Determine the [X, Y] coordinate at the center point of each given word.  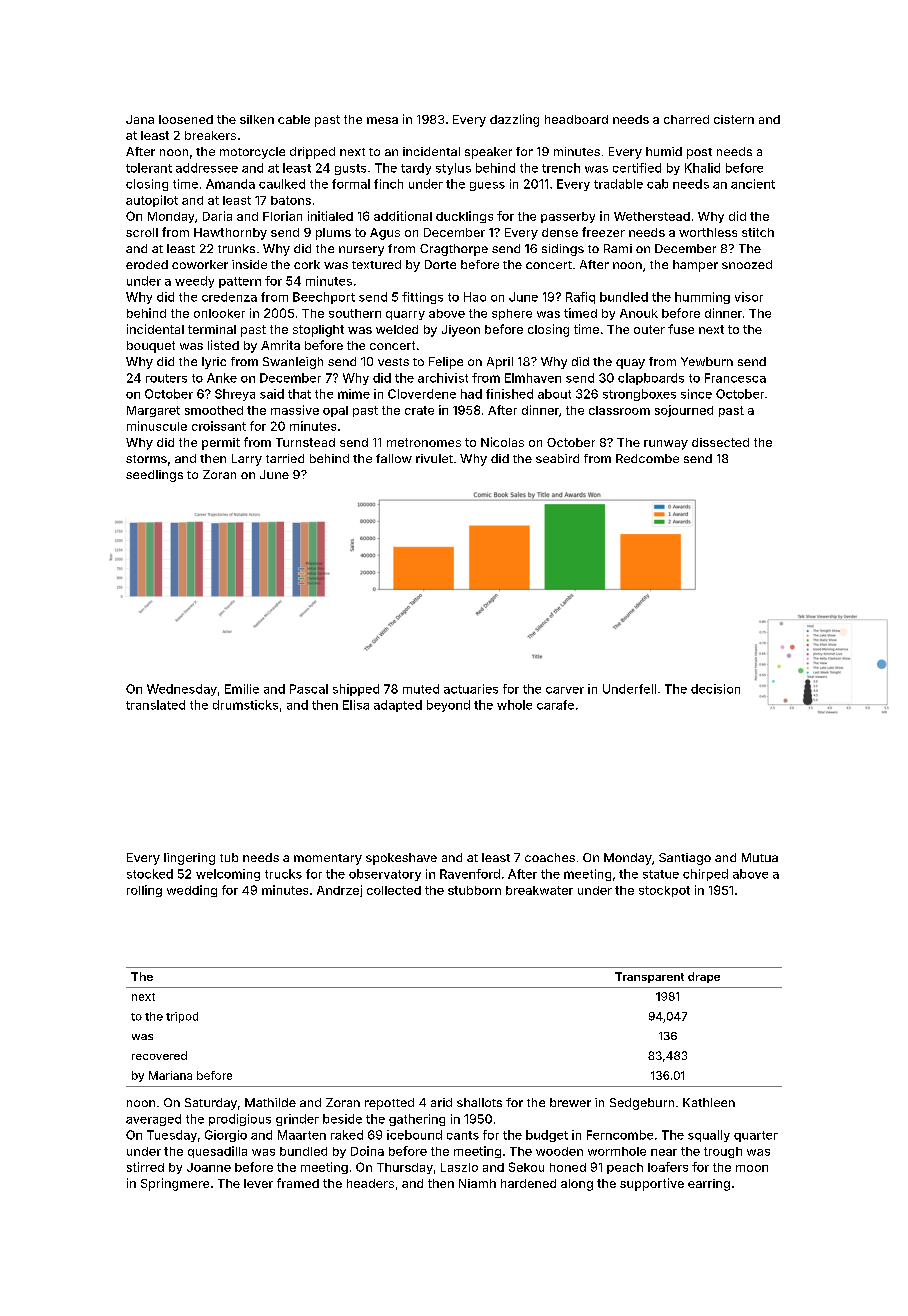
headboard [576, 119]
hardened [528, 1183]
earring [709, 1185]
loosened [186, 119]
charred [686, 119]
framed [298, 1183]
